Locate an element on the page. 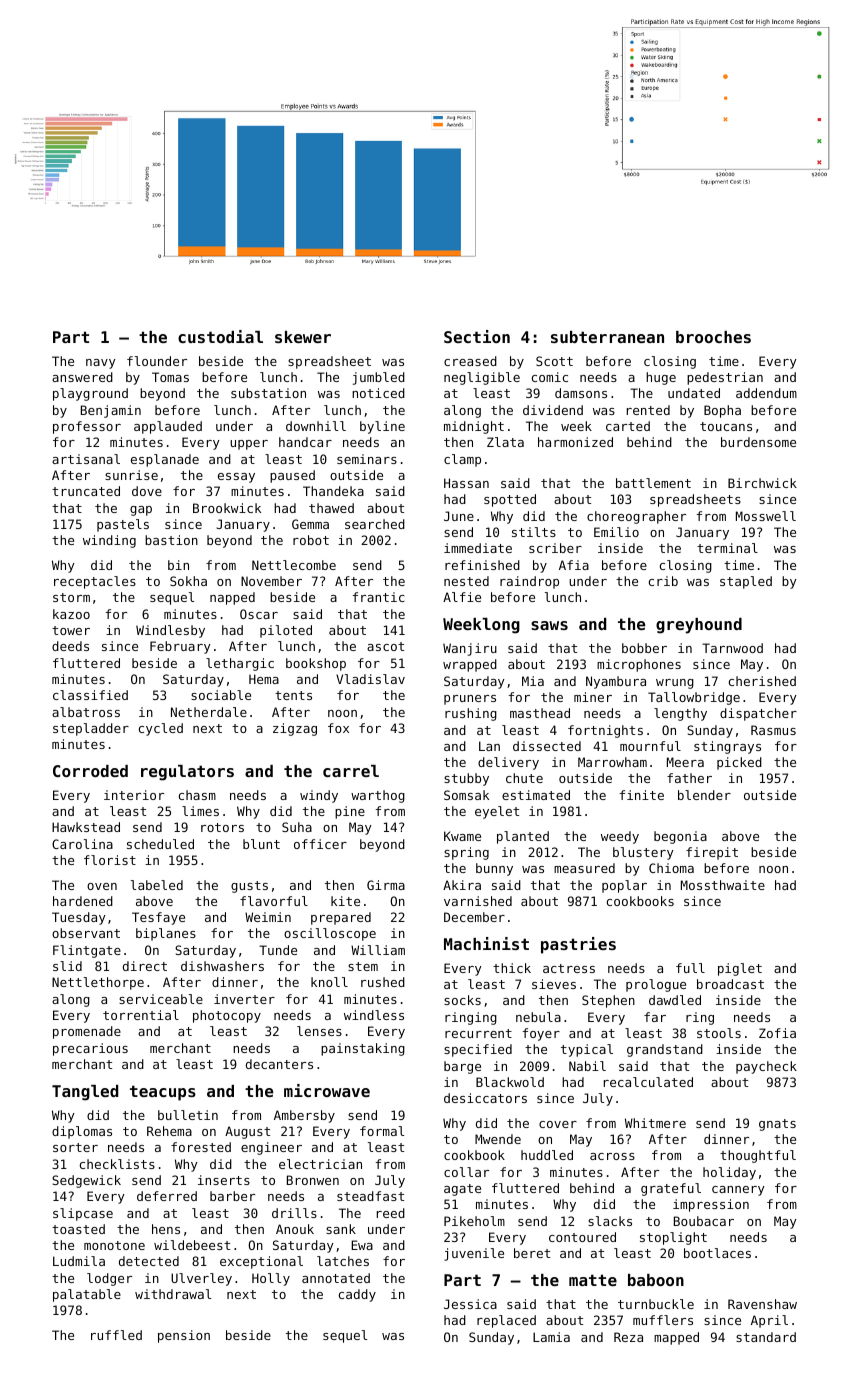 This document has width=849, height=1400. deferred is located at coordinates (167, 1196).
